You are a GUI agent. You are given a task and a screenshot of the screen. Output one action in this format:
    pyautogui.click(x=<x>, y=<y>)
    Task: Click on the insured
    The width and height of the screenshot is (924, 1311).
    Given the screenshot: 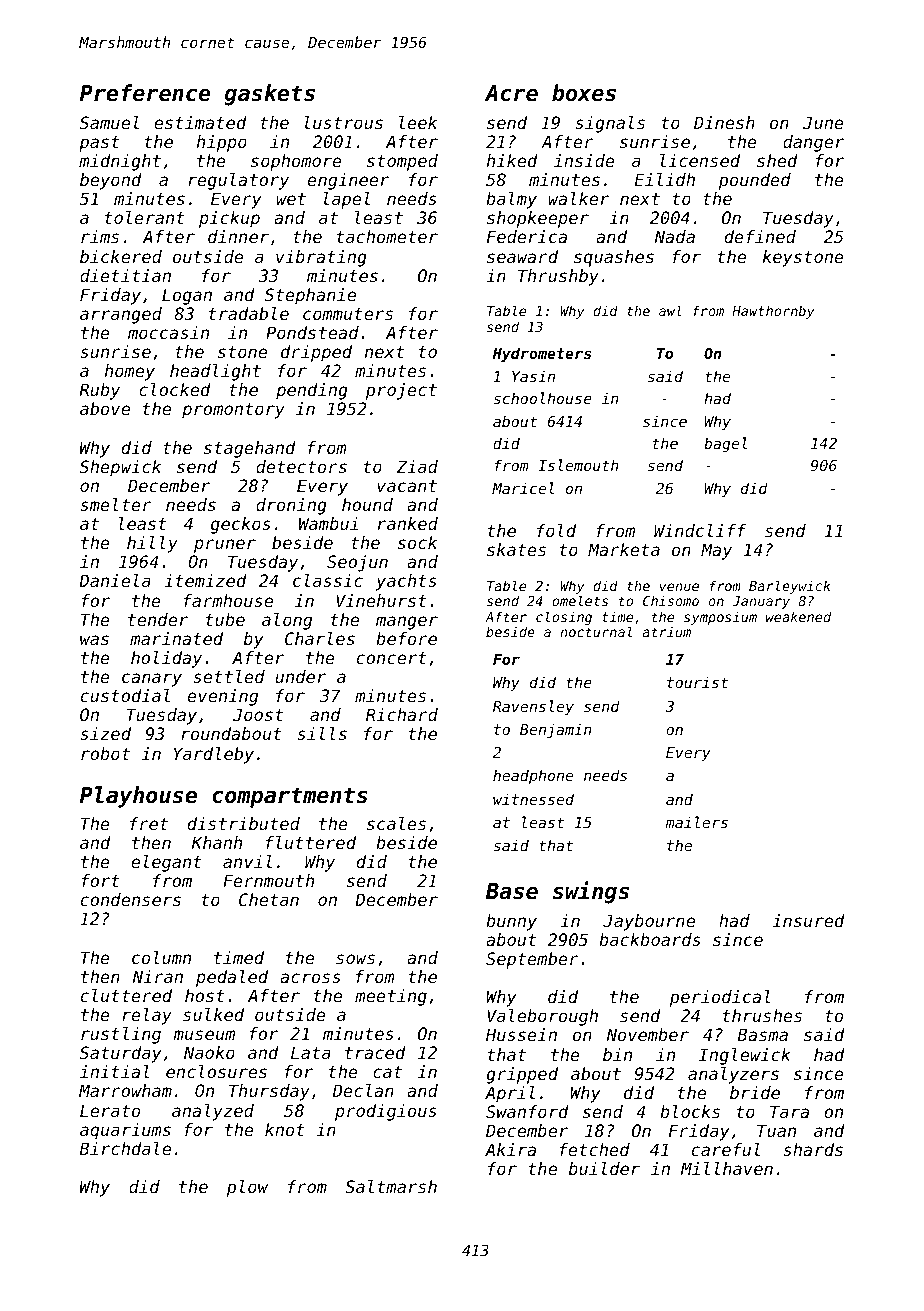 What is the action you would take?
    pyautogui.click(x=809, y=920)
